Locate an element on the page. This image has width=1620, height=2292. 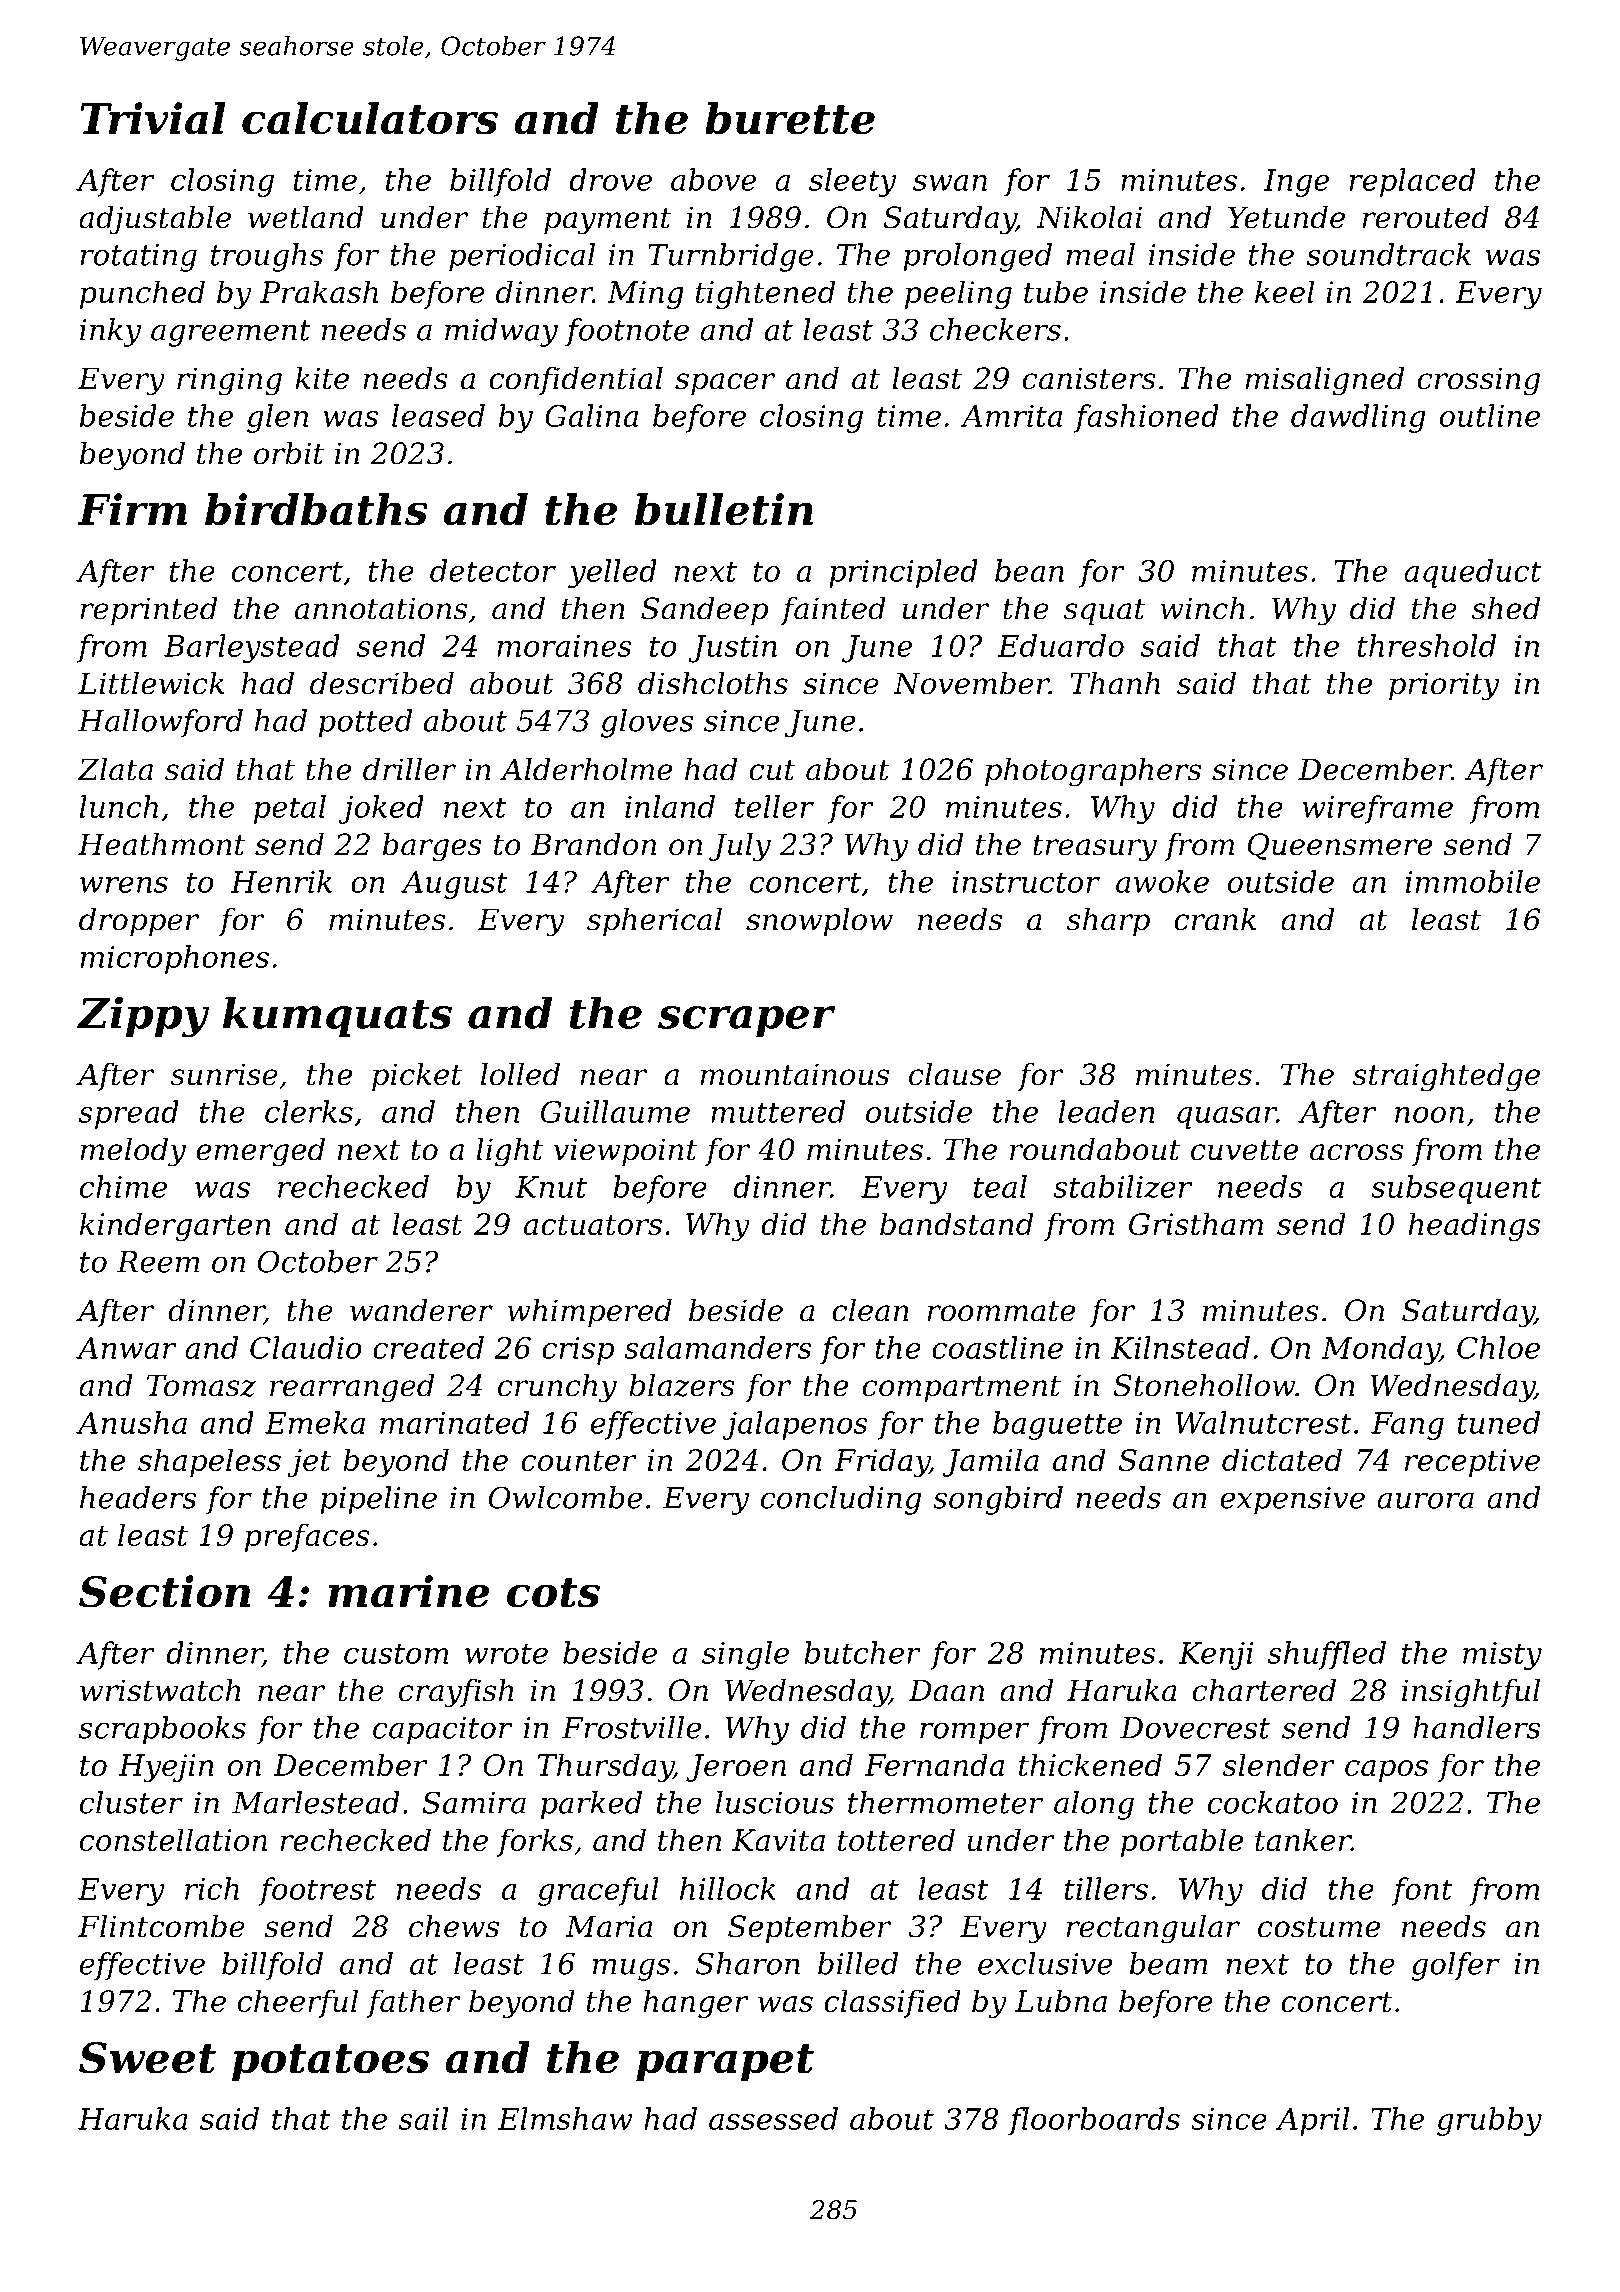
September is located at coordinates (810, 1929).
